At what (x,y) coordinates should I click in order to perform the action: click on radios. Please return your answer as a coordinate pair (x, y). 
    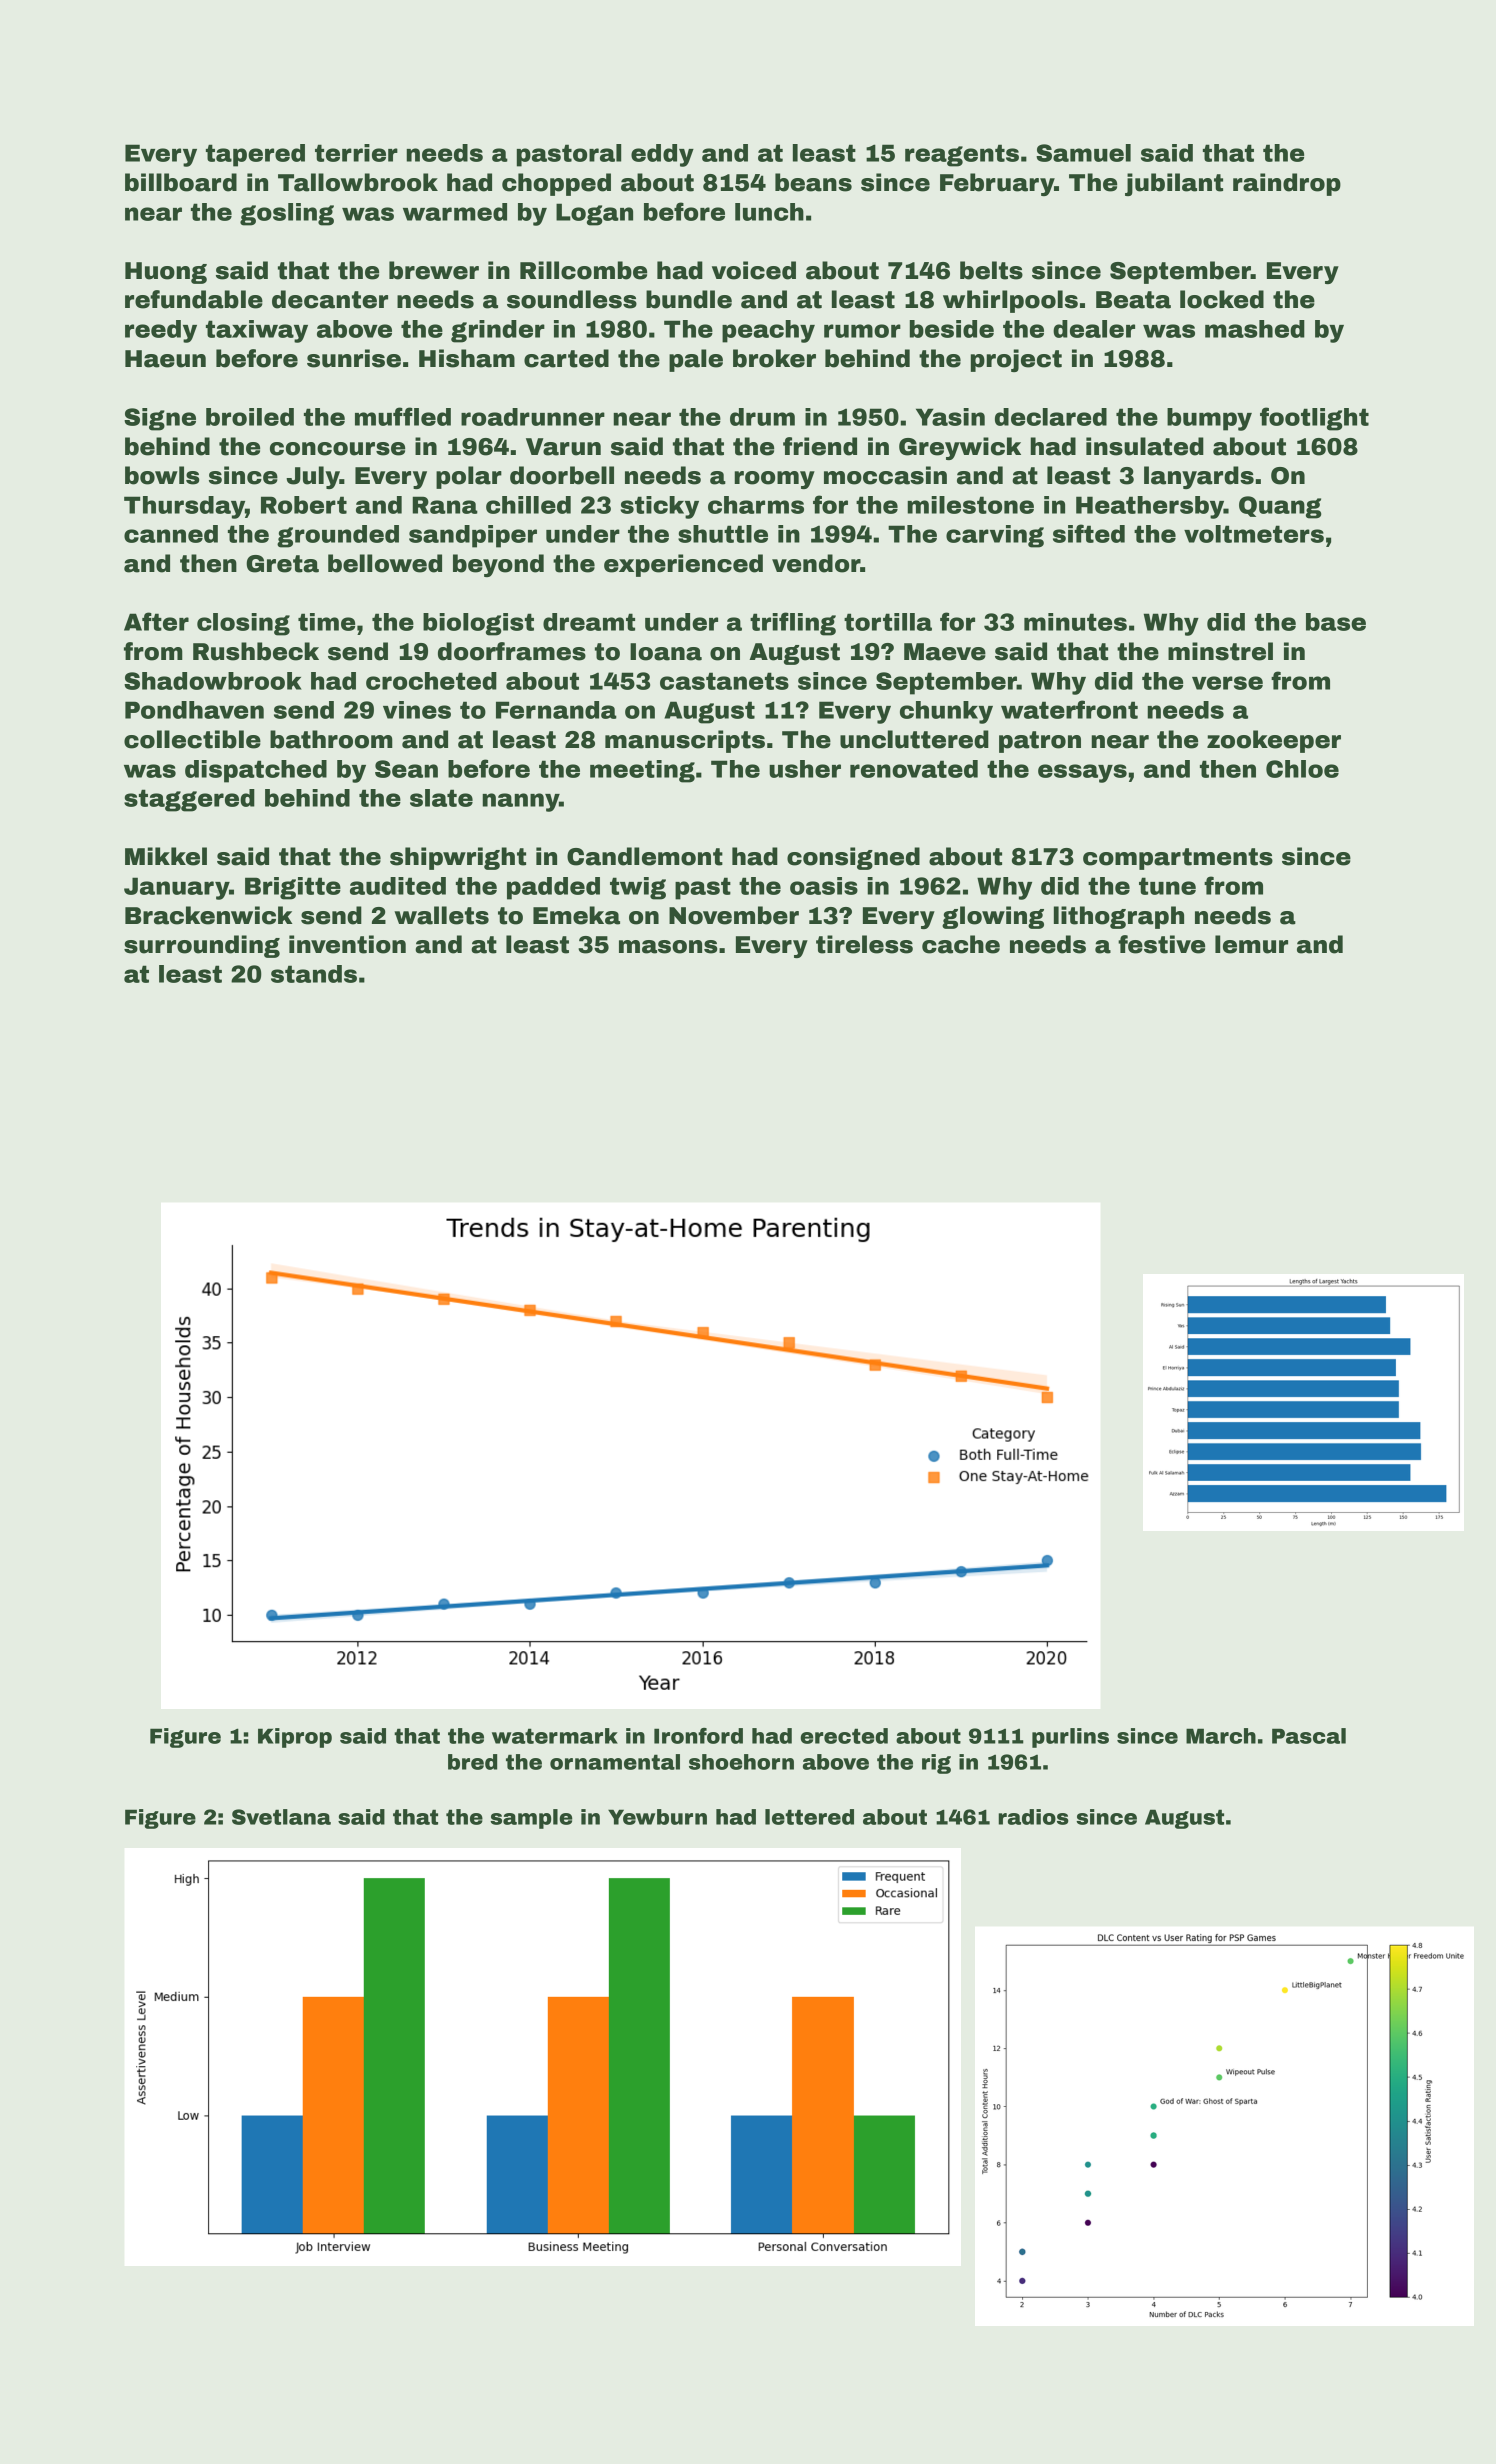
    Looking at the image, I should click on (1033, 1817).
